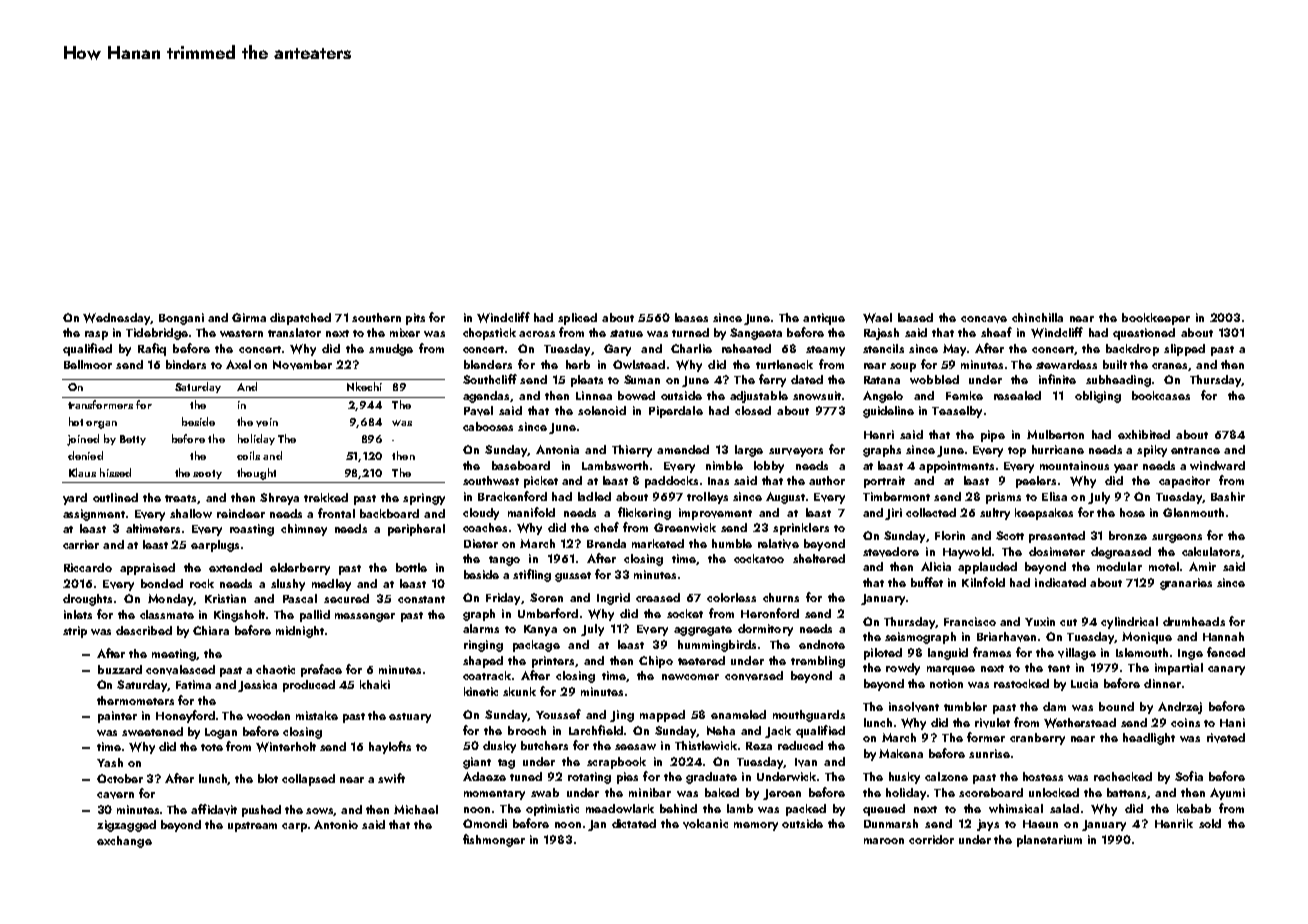 Image resolution: width=1308 pixels, height=924 pixels. Describe the element at coordinates (124, 842) in the image. I see `exchange` at that location.
